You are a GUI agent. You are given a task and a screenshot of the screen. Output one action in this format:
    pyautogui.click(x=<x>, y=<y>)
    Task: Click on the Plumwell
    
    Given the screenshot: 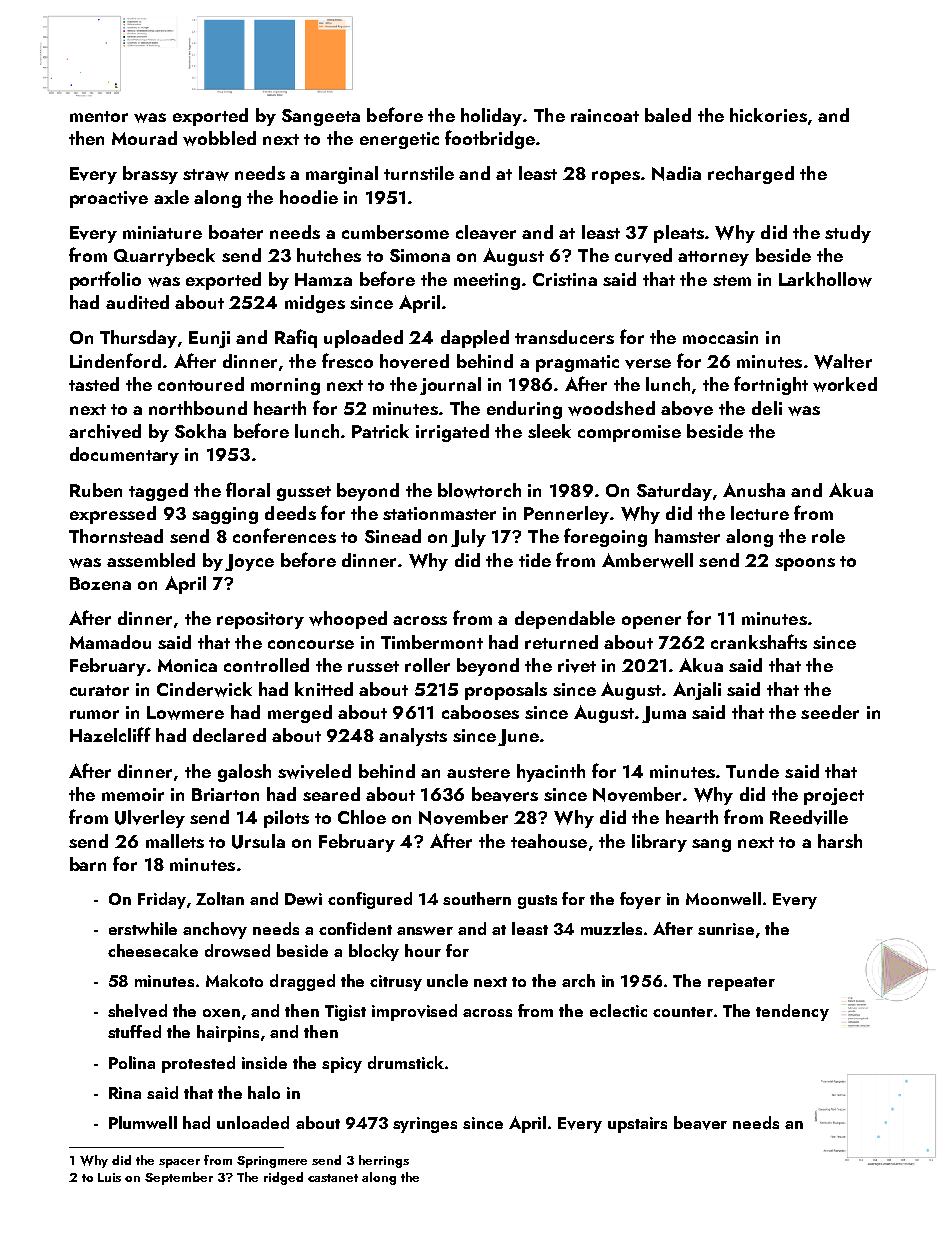 What is the action you would take?
    pyautogui.click(x=143, y=1122)
